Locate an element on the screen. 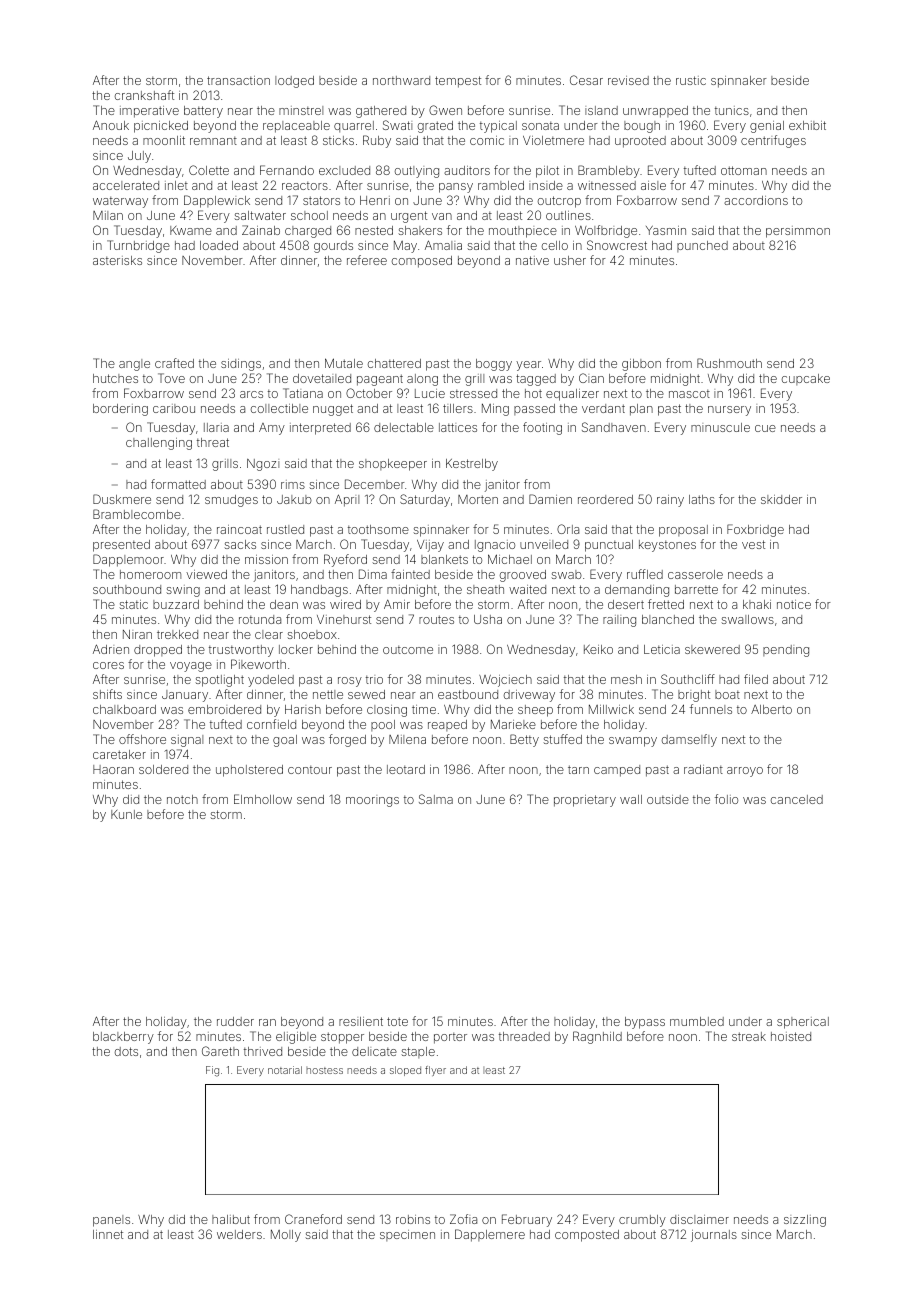  hot is located at coordinates (533, 393).
